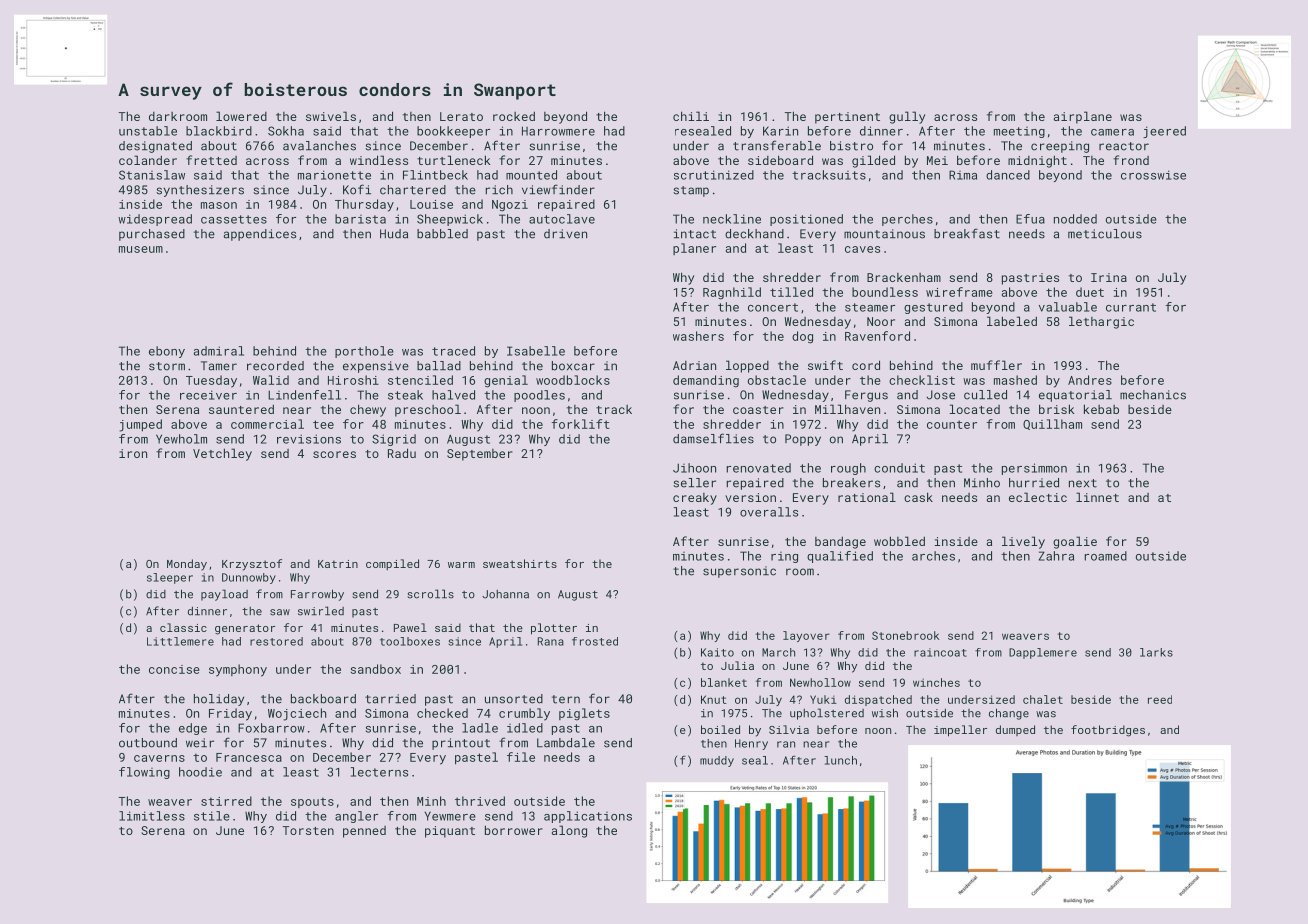 The height and width of the page is (924, 1308). Describe the element at coordinates (588, 817) in the page. I see `applications` at that location.
